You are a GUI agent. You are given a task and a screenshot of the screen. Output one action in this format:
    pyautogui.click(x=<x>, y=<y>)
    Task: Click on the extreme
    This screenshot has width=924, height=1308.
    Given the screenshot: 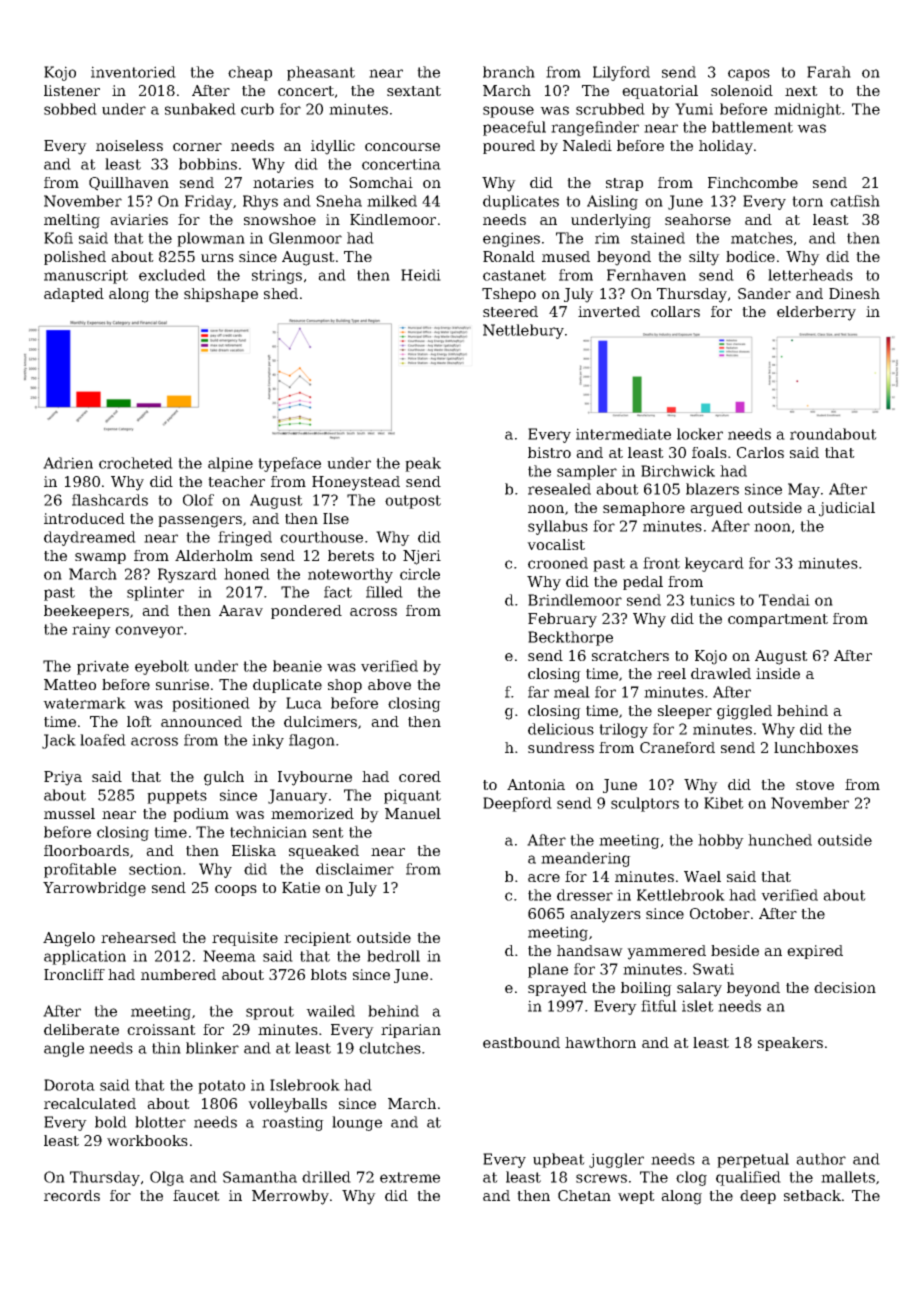 What is the action you would take?
    pyautogui.click(x=410, y=1177)
